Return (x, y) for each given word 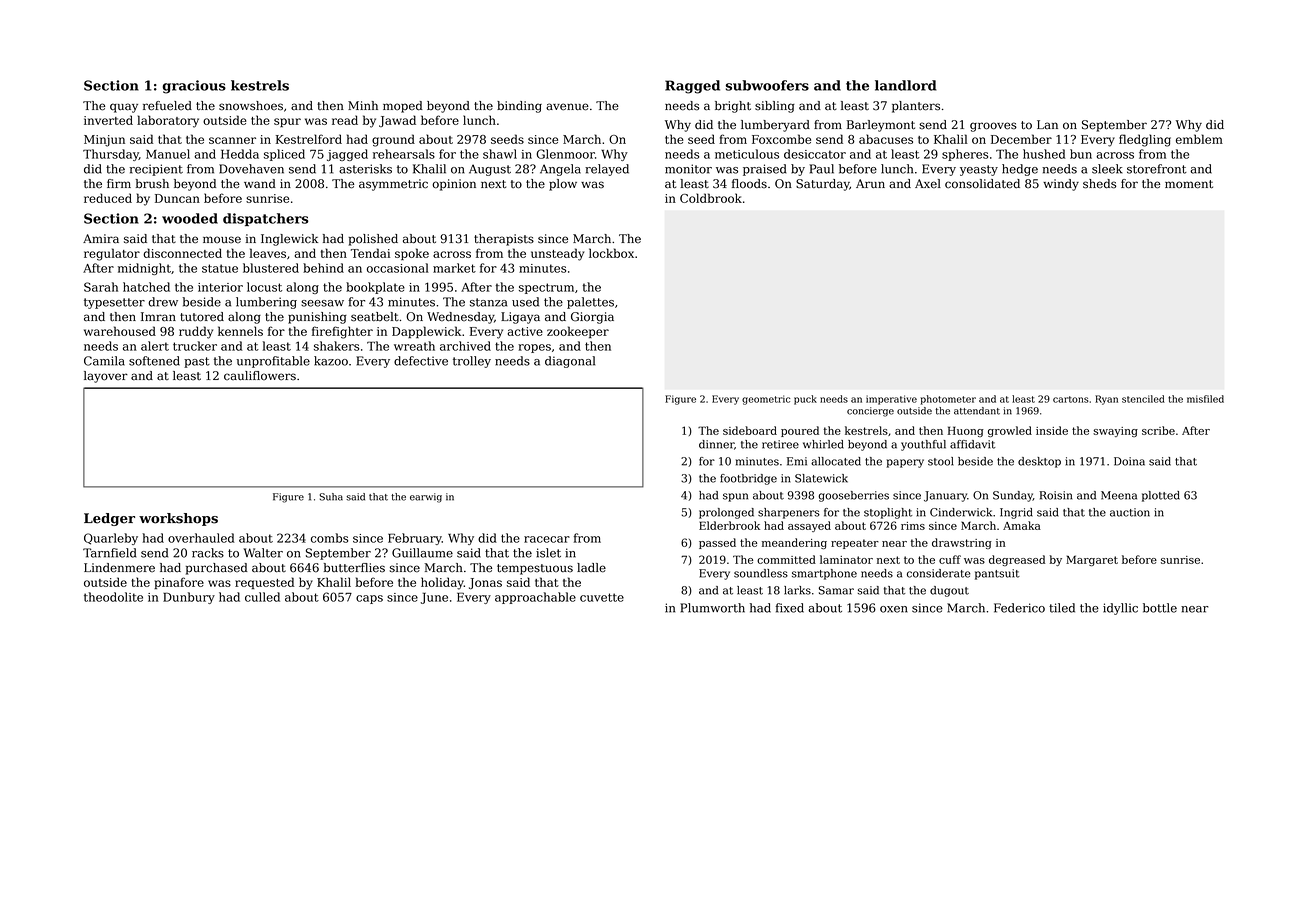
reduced (108, 198)
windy (1061, 185)
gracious (194, 87)
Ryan (1106, 400)
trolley (472, 362)
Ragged (692, 87)
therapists (504, 240)
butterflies (354, 568)
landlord (906, 85)
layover (106, 377)
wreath (414, 346)
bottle (1160, 608)
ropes (534, 348)
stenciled (1143, 399)
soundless (761, 573)
